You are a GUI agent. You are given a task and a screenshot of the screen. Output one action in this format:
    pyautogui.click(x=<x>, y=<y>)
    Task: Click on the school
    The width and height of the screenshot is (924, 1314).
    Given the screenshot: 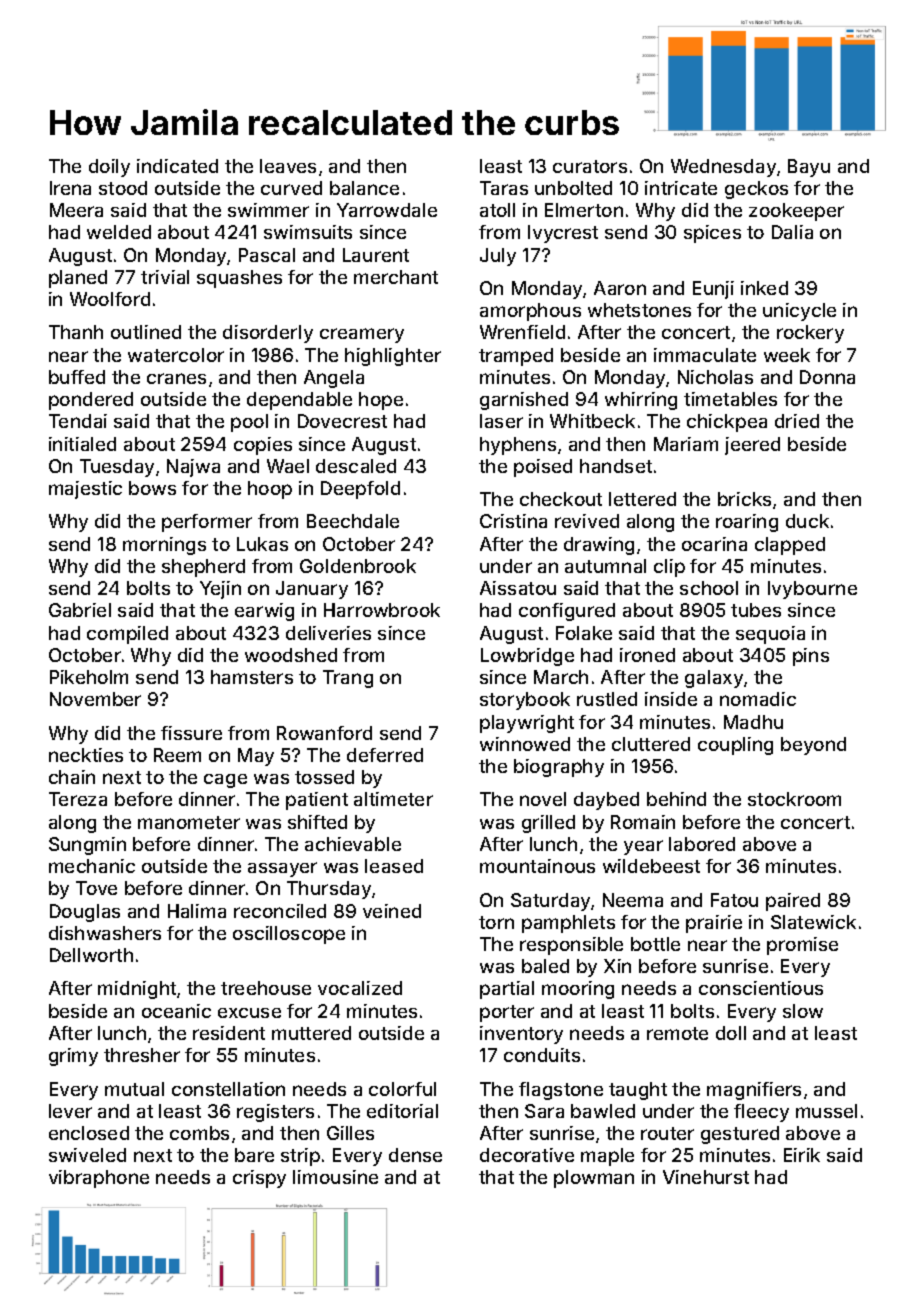 What is the action you would take?
    pyautogui.click(x=709, y=588)
